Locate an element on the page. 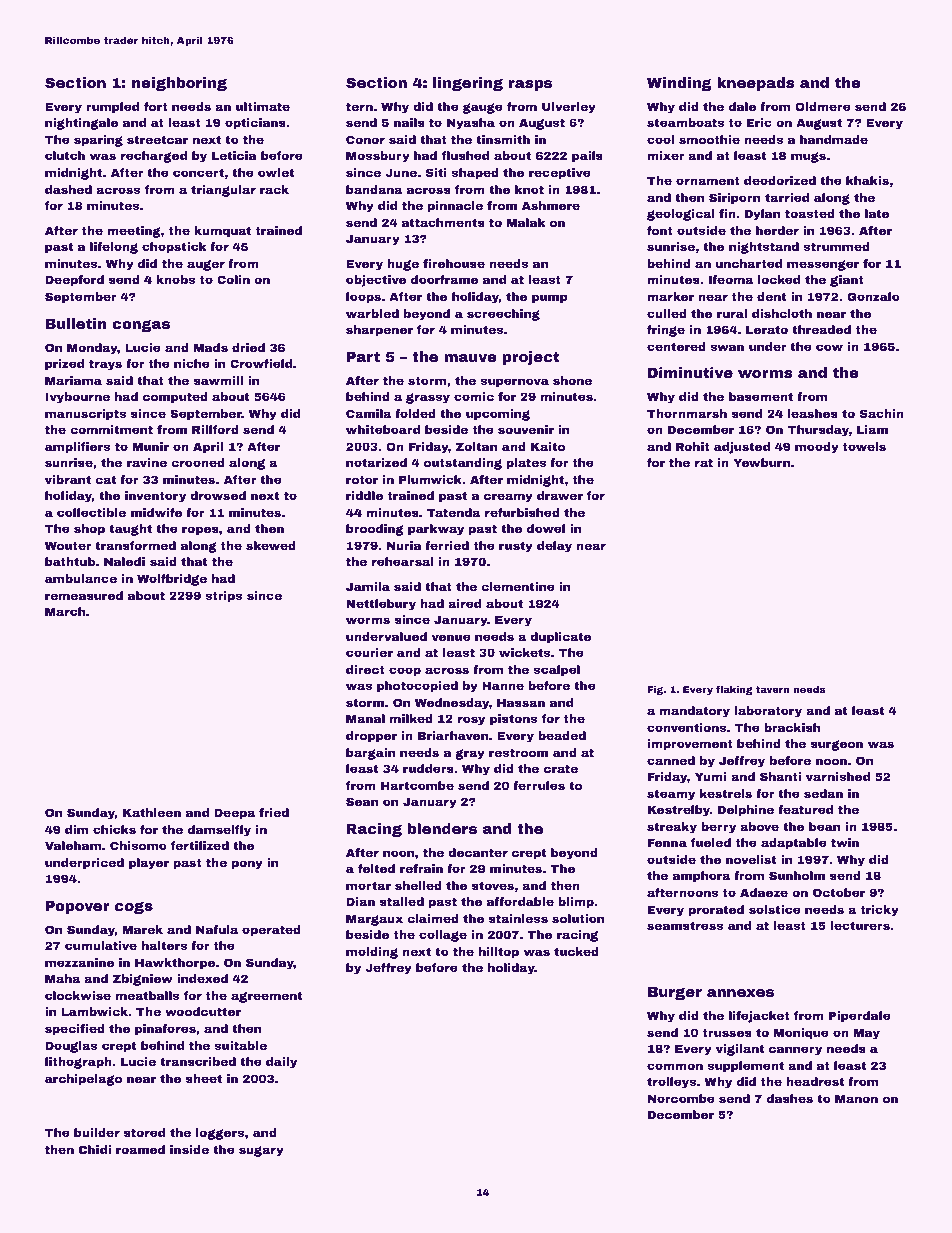 The image size is (952, 1233). Rillford is located at coordinates (215, 429).
